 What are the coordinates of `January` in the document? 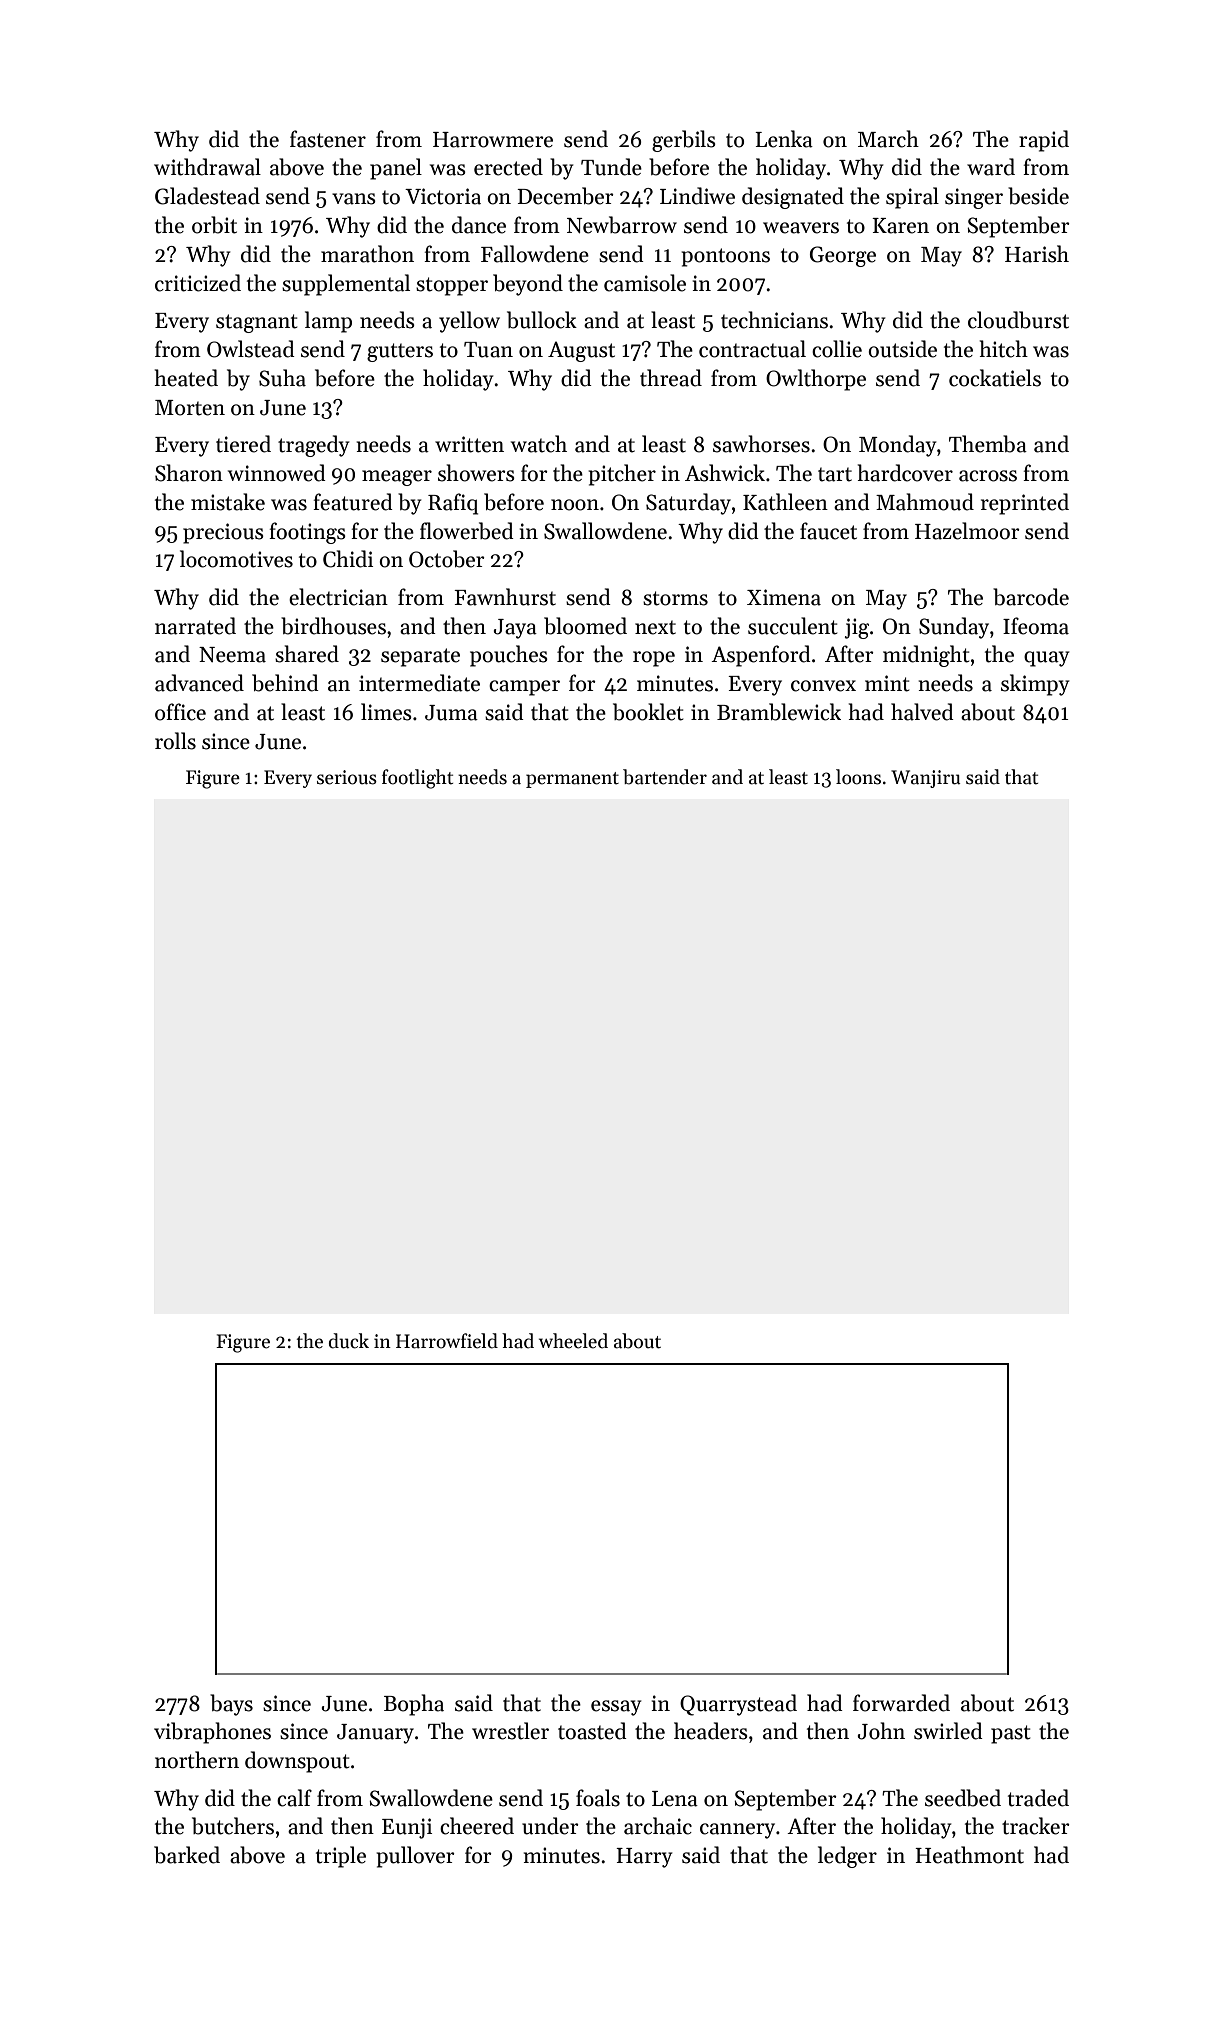 It's located at (375, 1734).
